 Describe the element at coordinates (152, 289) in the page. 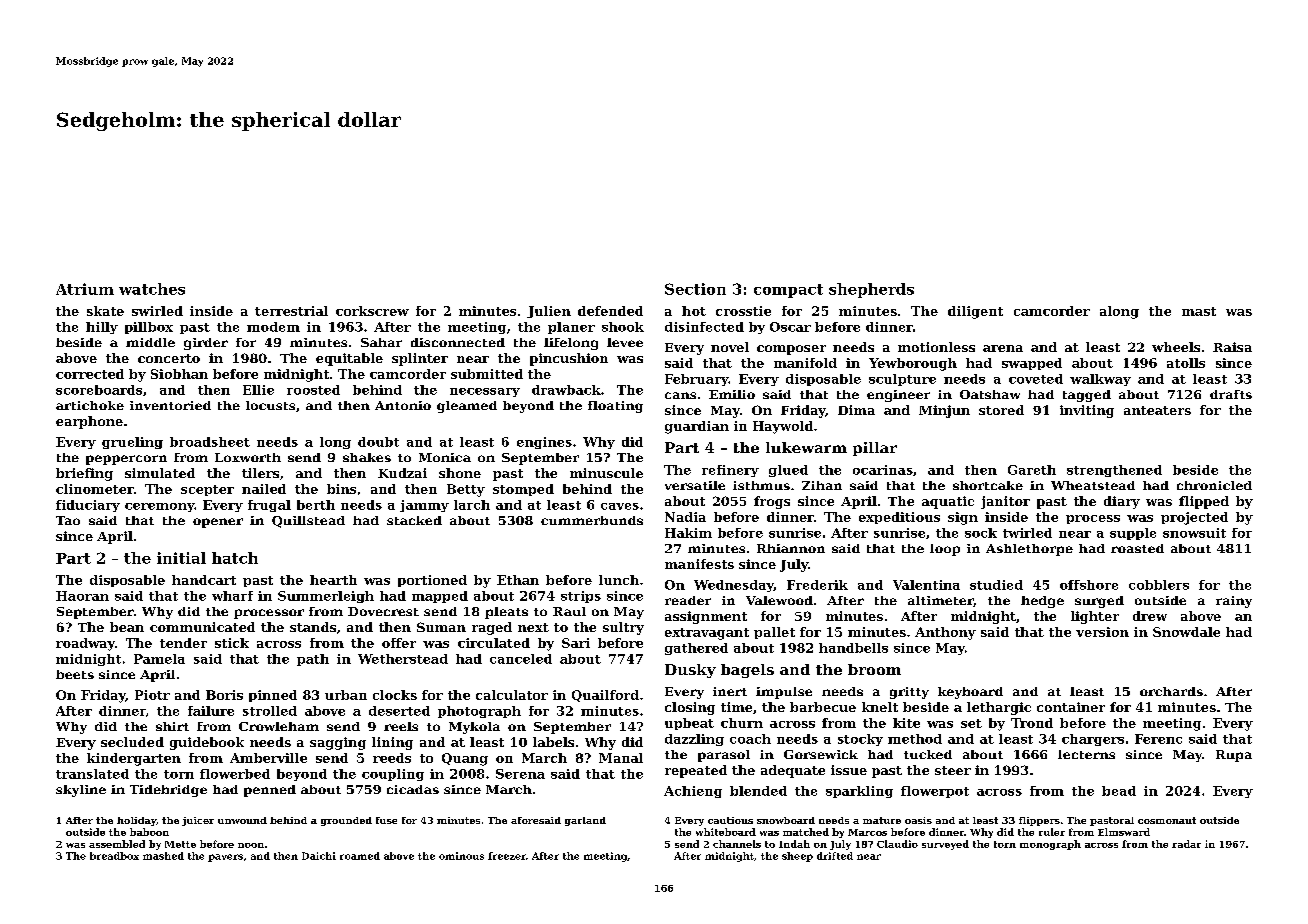

I see `watches` at that location.
